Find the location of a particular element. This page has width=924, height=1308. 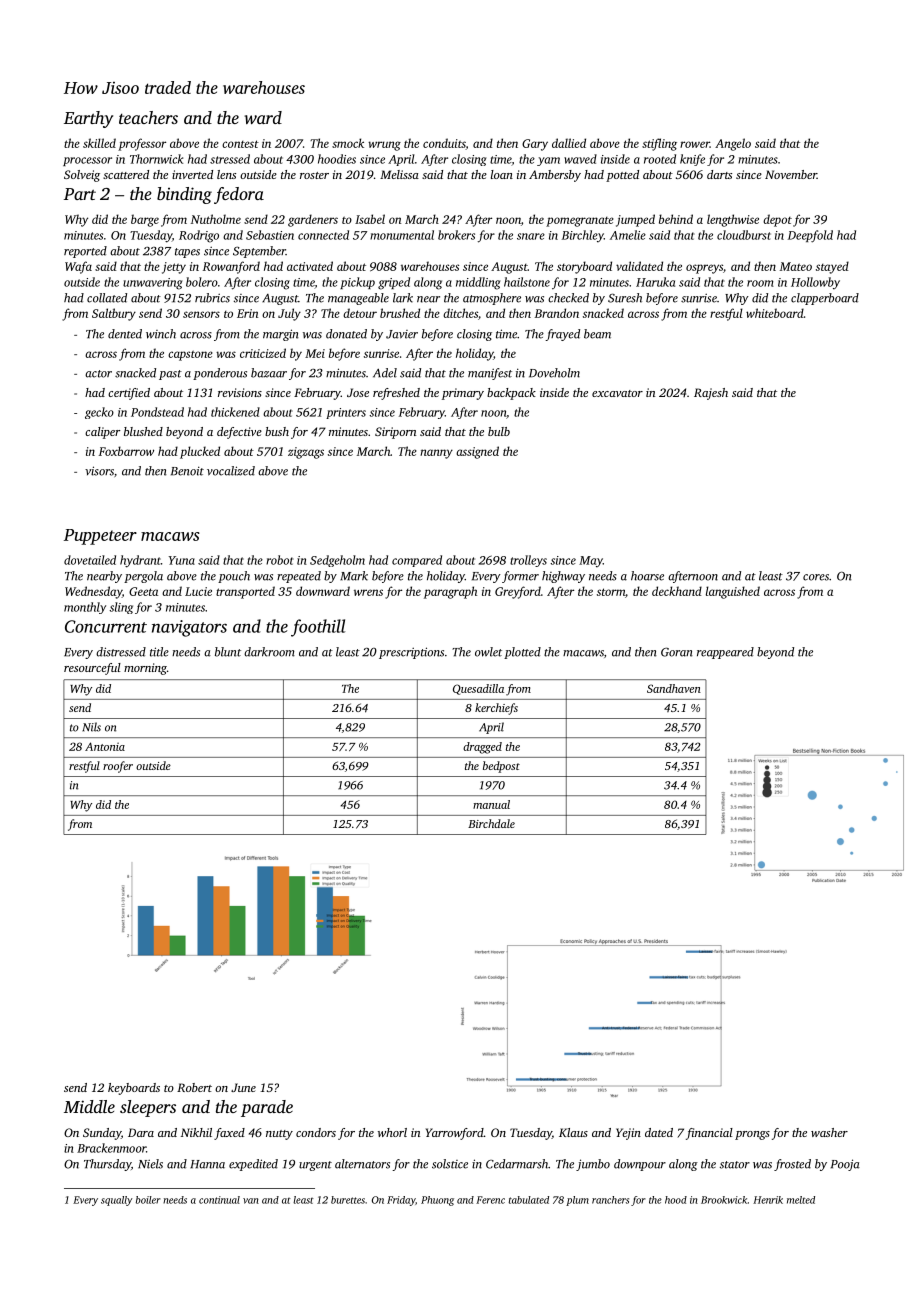

roster is located at coordinates (314, 175).
